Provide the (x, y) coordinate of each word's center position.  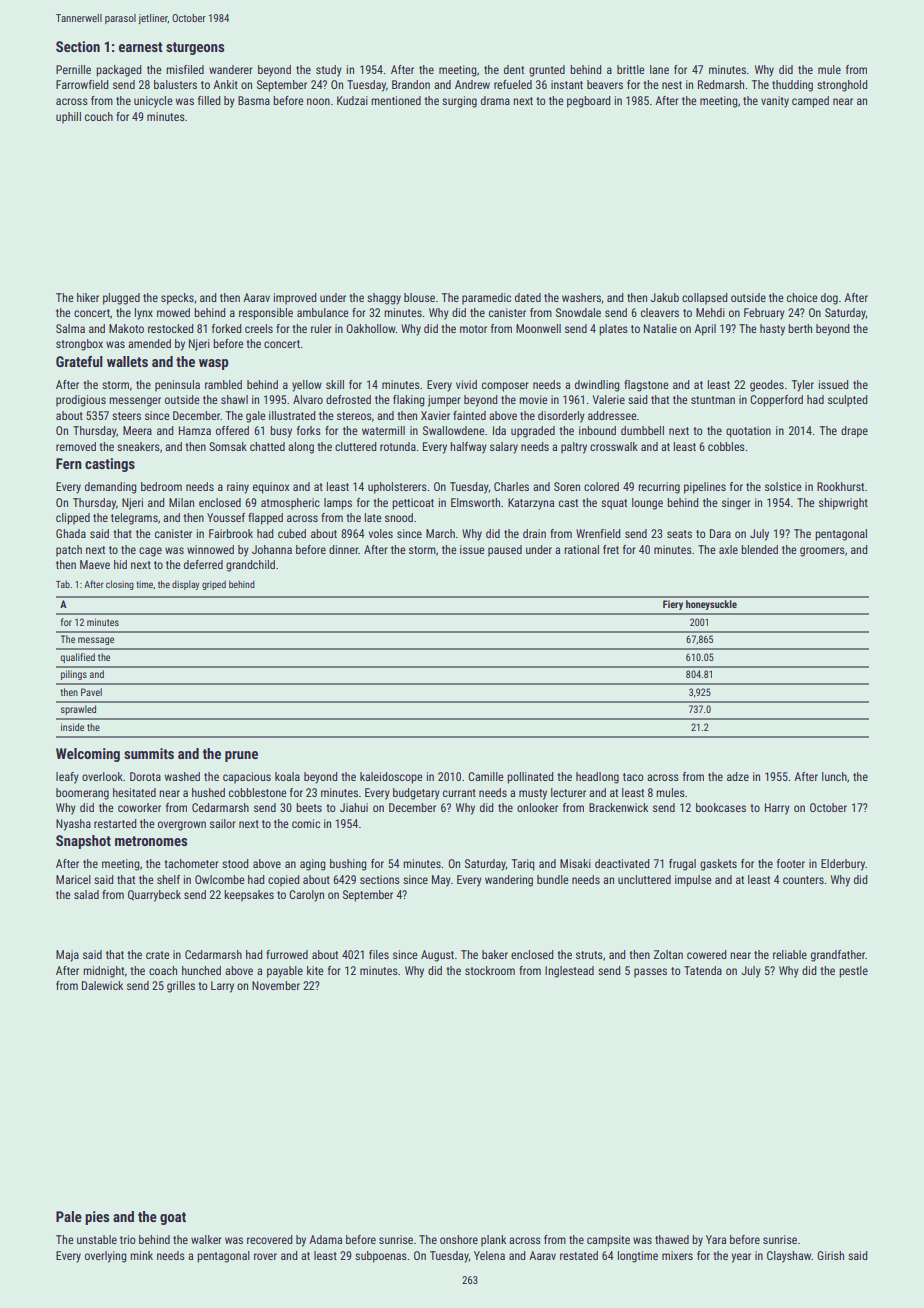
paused (505, 551)
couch (99, 116)
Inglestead (569, 972)
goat (173, 1218)
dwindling (597, 386)
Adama (325, 1239)
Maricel (73, 879)
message (96, 641)
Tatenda (703, 970)
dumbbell (642, 430)
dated (528, 297)
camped (810, 102)
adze (738, 776)
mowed (173, 312)
